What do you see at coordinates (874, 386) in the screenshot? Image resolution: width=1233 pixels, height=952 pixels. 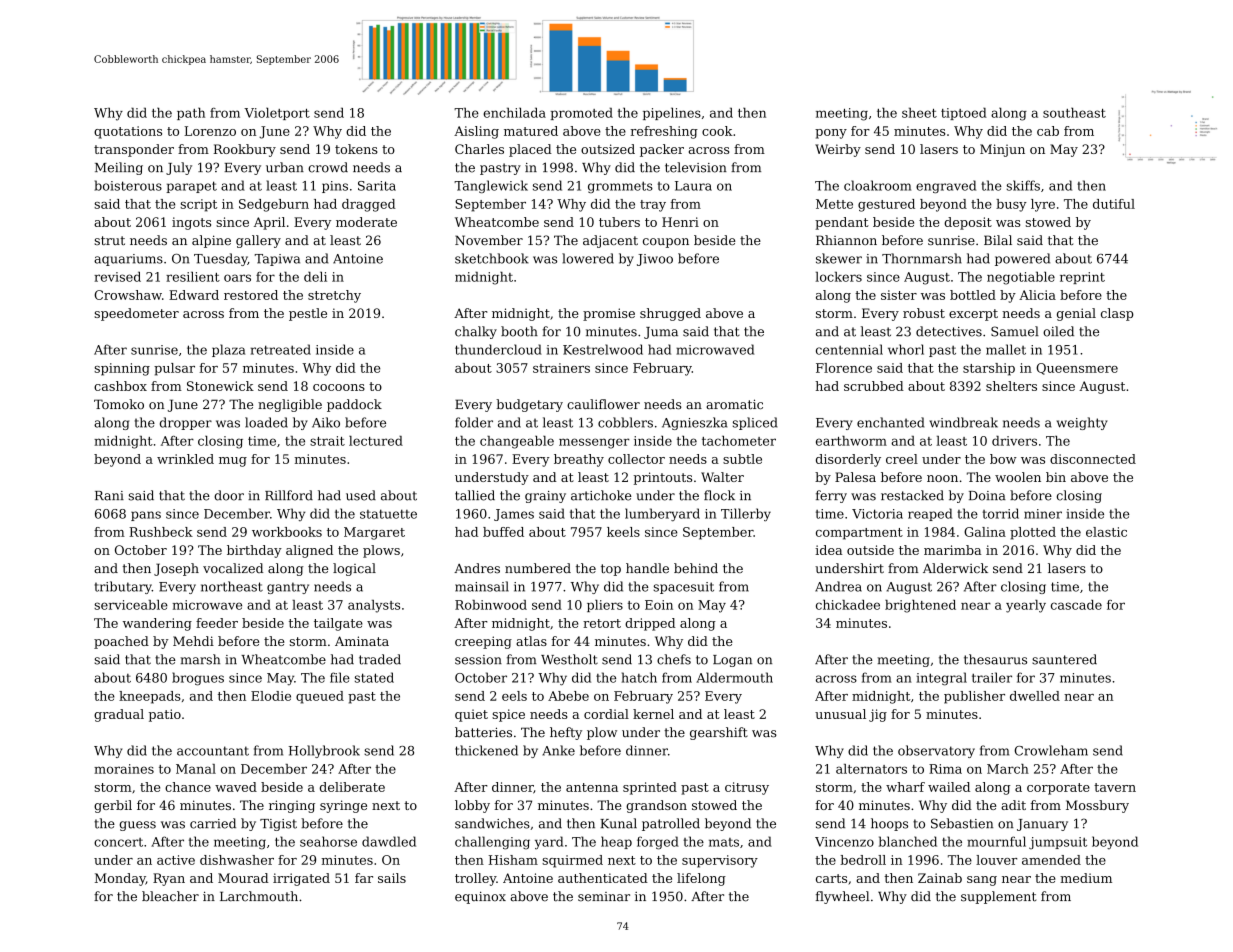 I see `scrubbed` at bounding box center [874, 386].
